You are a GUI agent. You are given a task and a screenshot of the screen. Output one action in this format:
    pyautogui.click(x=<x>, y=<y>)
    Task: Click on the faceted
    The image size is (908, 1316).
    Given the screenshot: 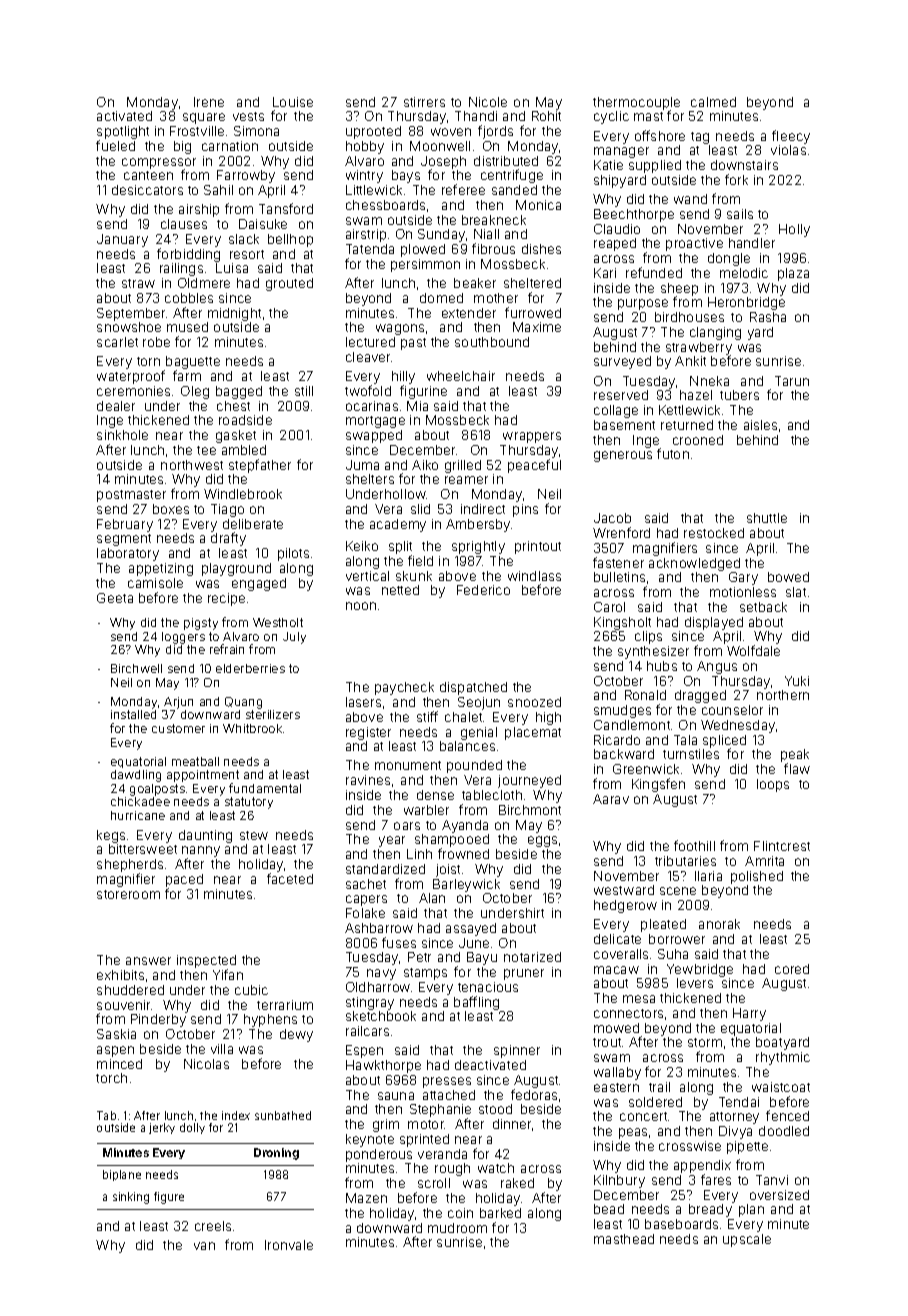 What is the action you would take?
    pyautogui.click(x=290, y=878)
